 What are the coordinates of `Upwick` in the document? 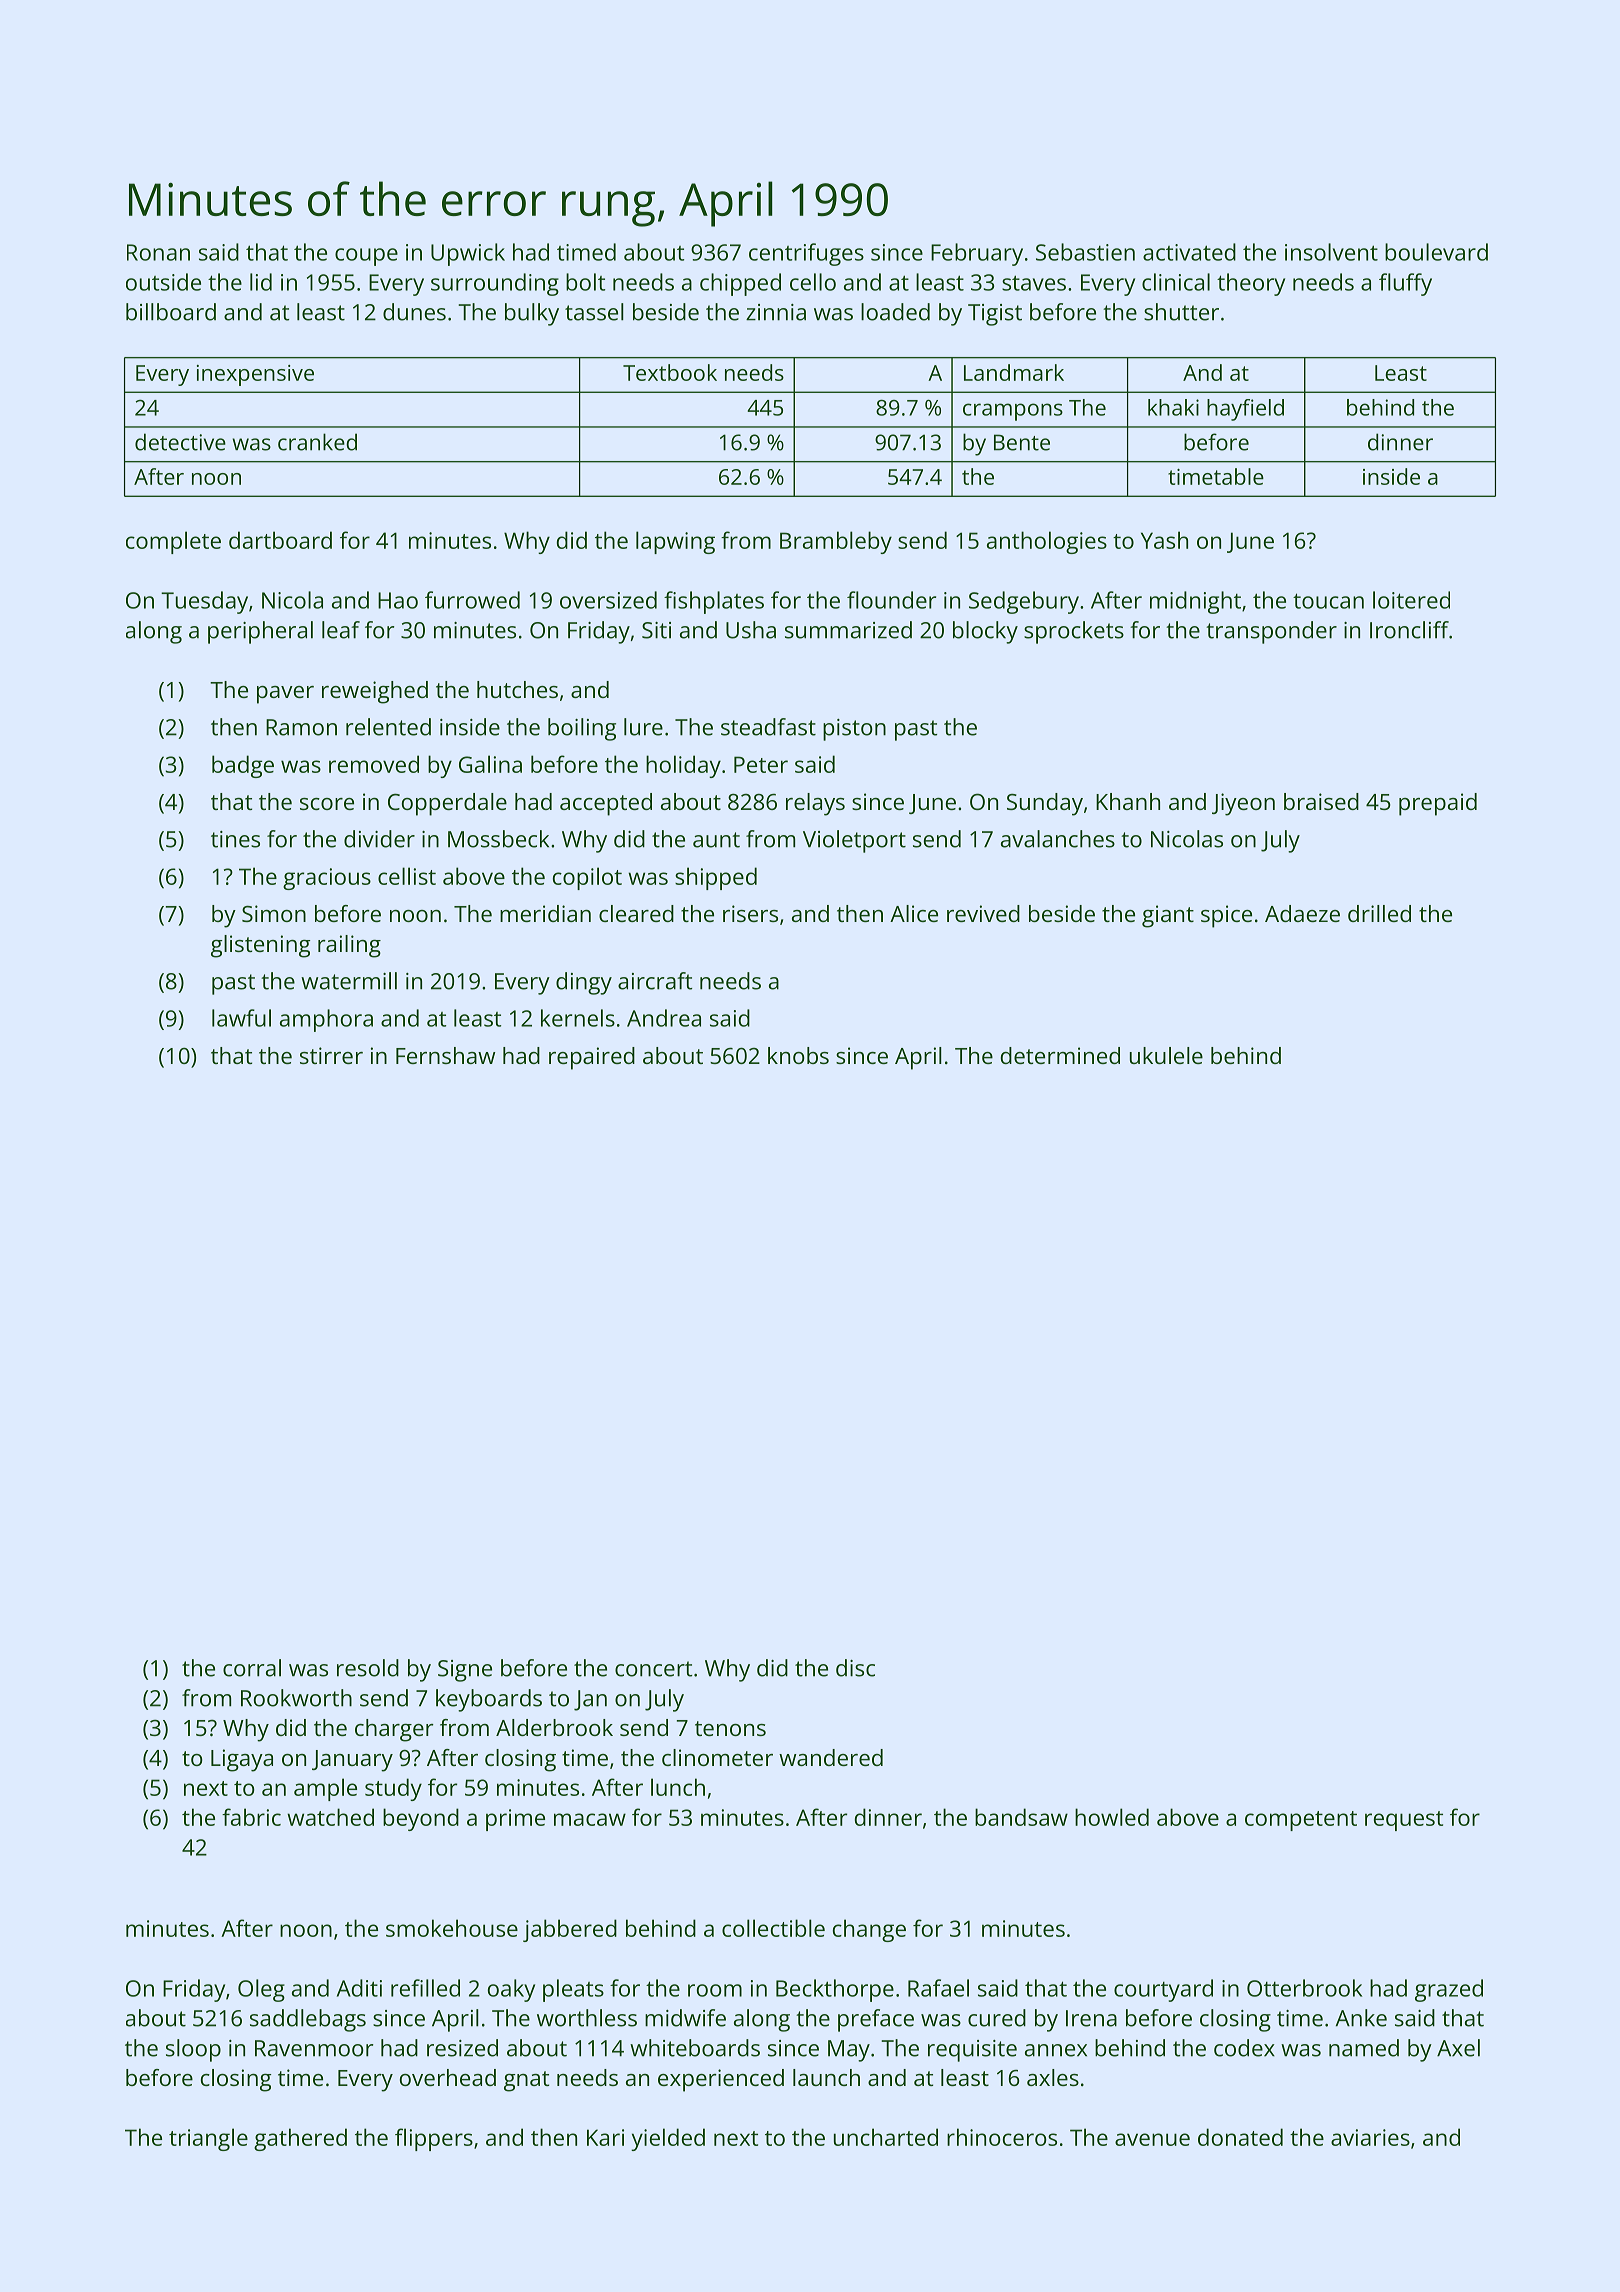 It's located at (468, 254).
